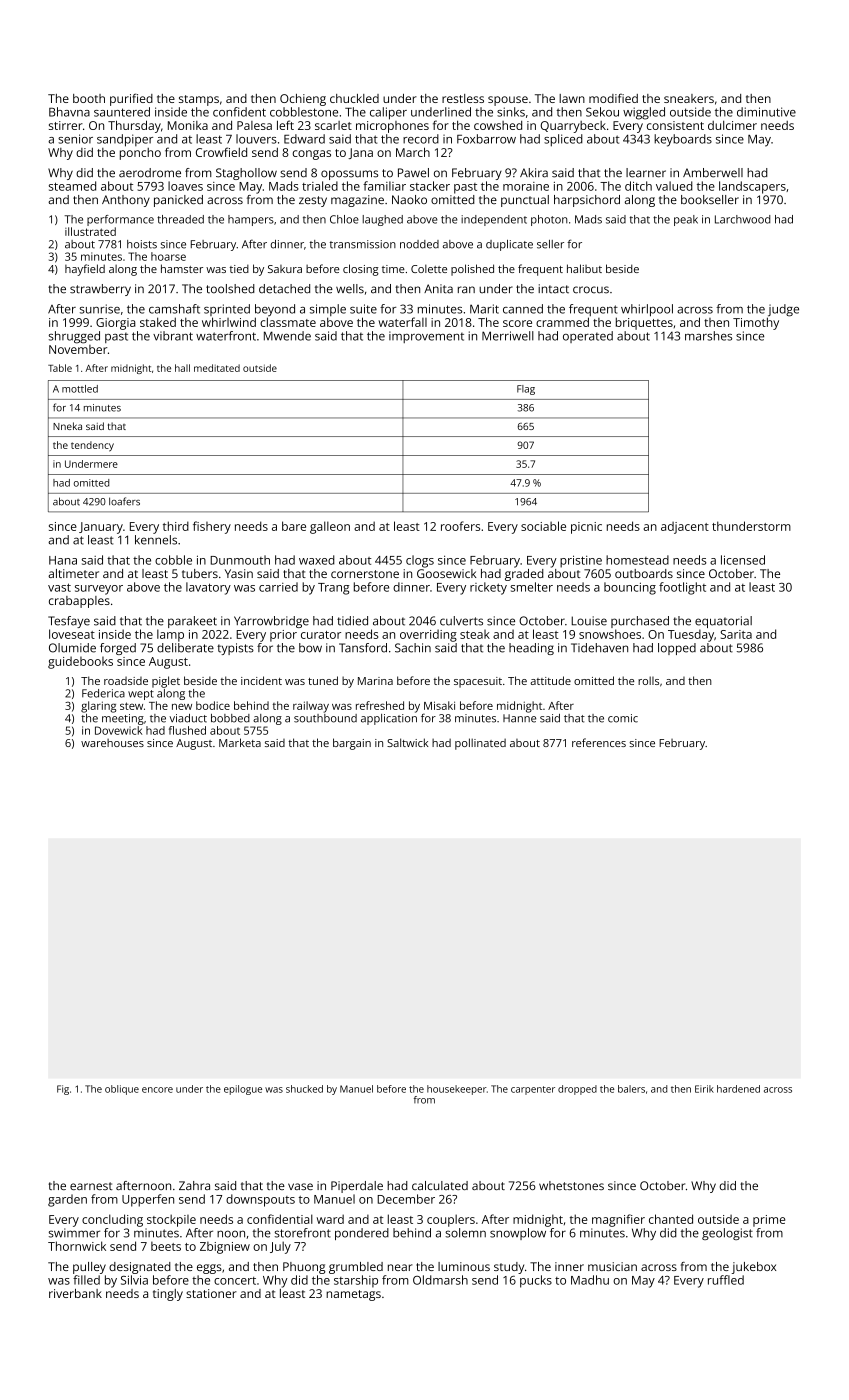 The height and width of the image is (1400, 849). Describe the element at coordinates (211, 1293) in the image. I see `stationer` at that location.
